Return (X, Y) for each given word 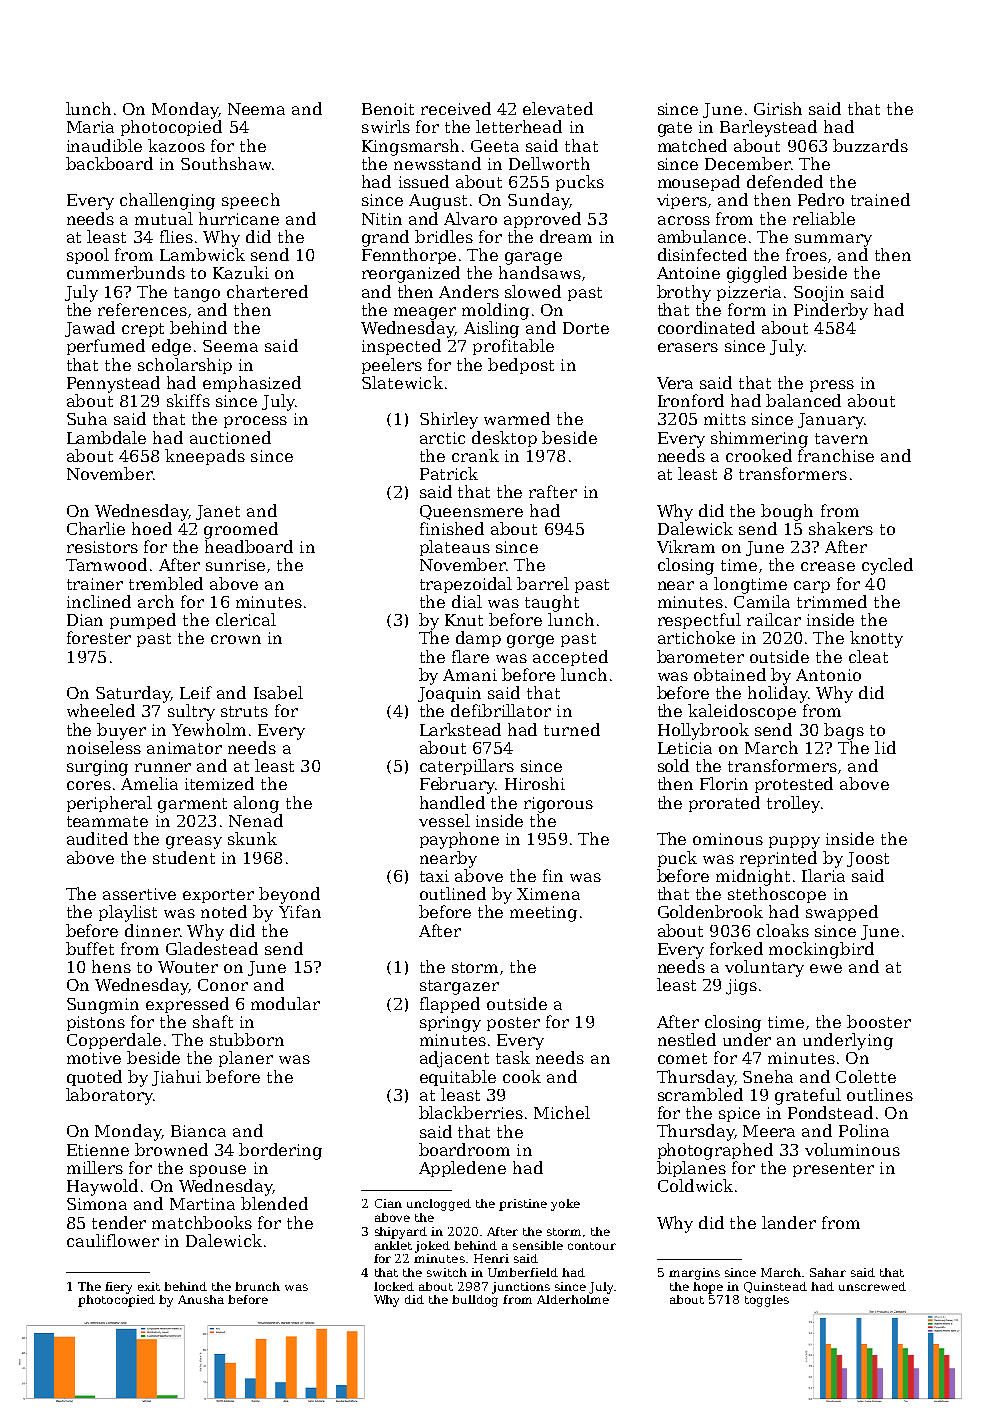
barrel (543, 583)
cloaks (783, 930)
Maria (90, 127)
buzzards (870, 145)
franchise (836, 455)
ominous (728, 839)
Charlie (96, 528)
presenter (833, 1170)
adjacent (454, 1059)
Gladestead (212, 948)
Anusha (201, 1299)
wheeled (101, 710)
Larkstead (460, 729)
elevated (558, 108)
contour (592, 1246)
